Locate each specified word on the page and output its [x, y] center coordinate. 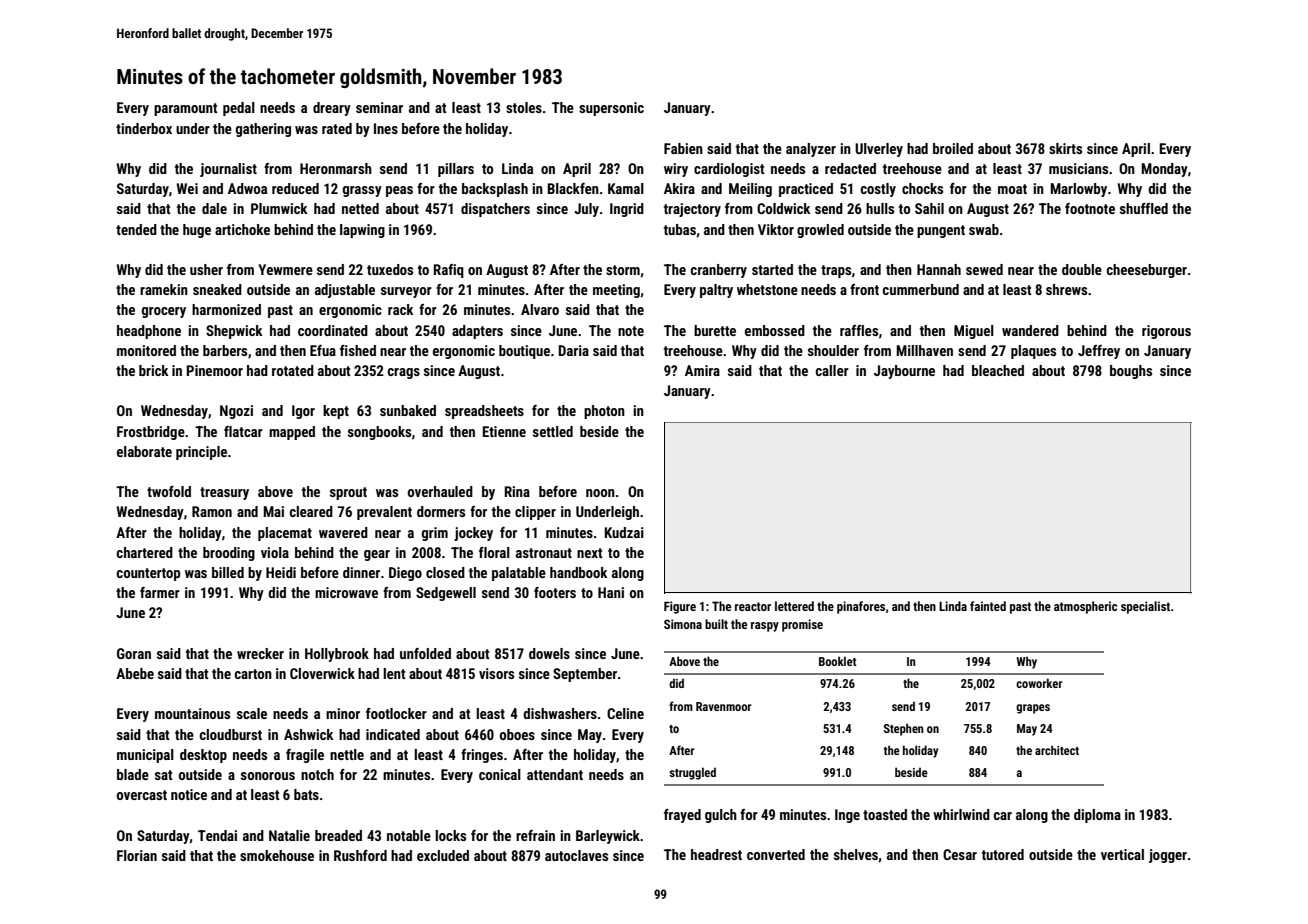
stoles [524, 107]
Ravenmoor [724, 706]
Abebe [135, 673]
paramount [186, 109]
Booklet [838, 661]
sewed [984, 269]
